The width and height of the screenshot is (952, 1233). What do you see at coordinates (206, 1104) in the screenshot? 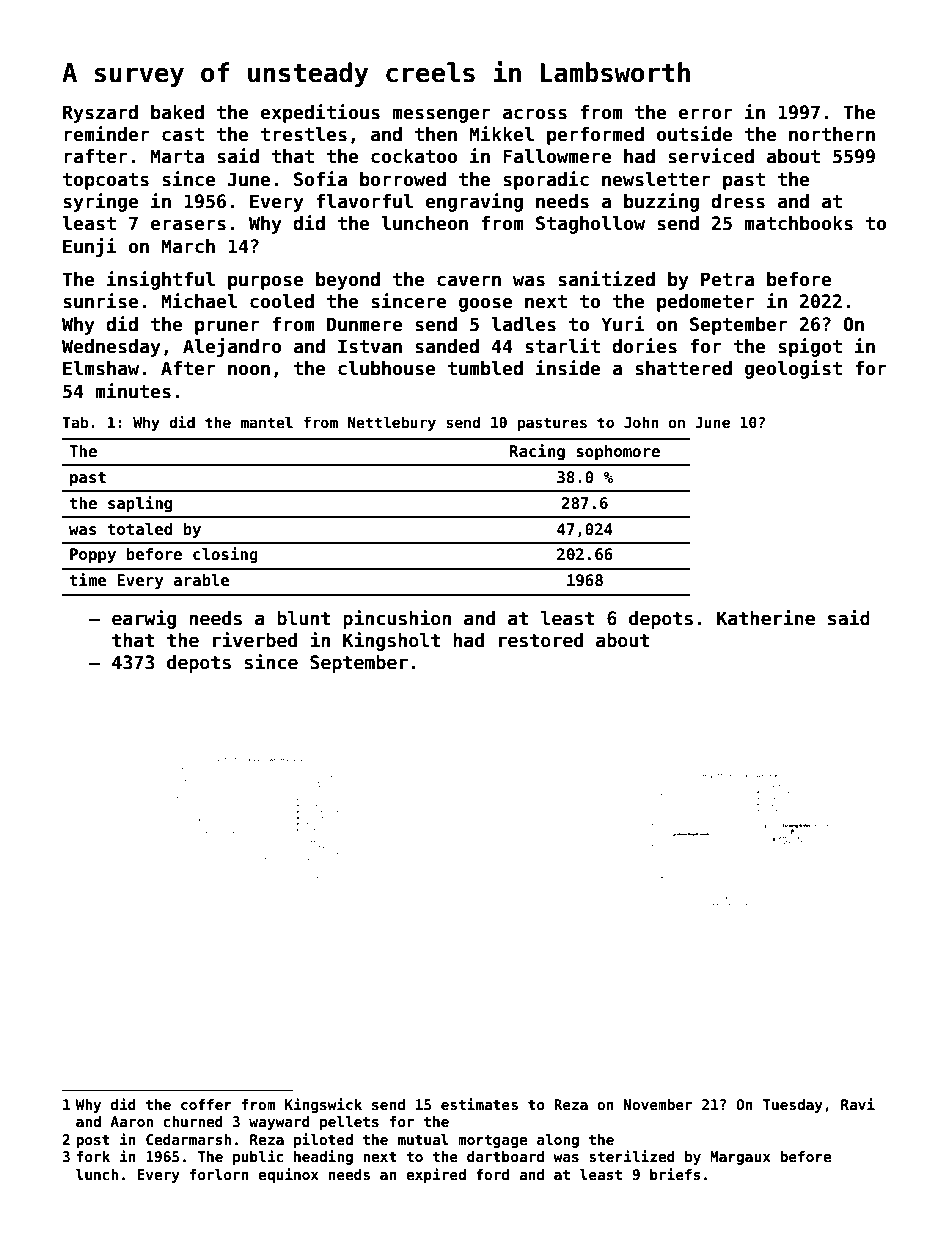
I see `coffer` at bounding box center [206, 1104].
